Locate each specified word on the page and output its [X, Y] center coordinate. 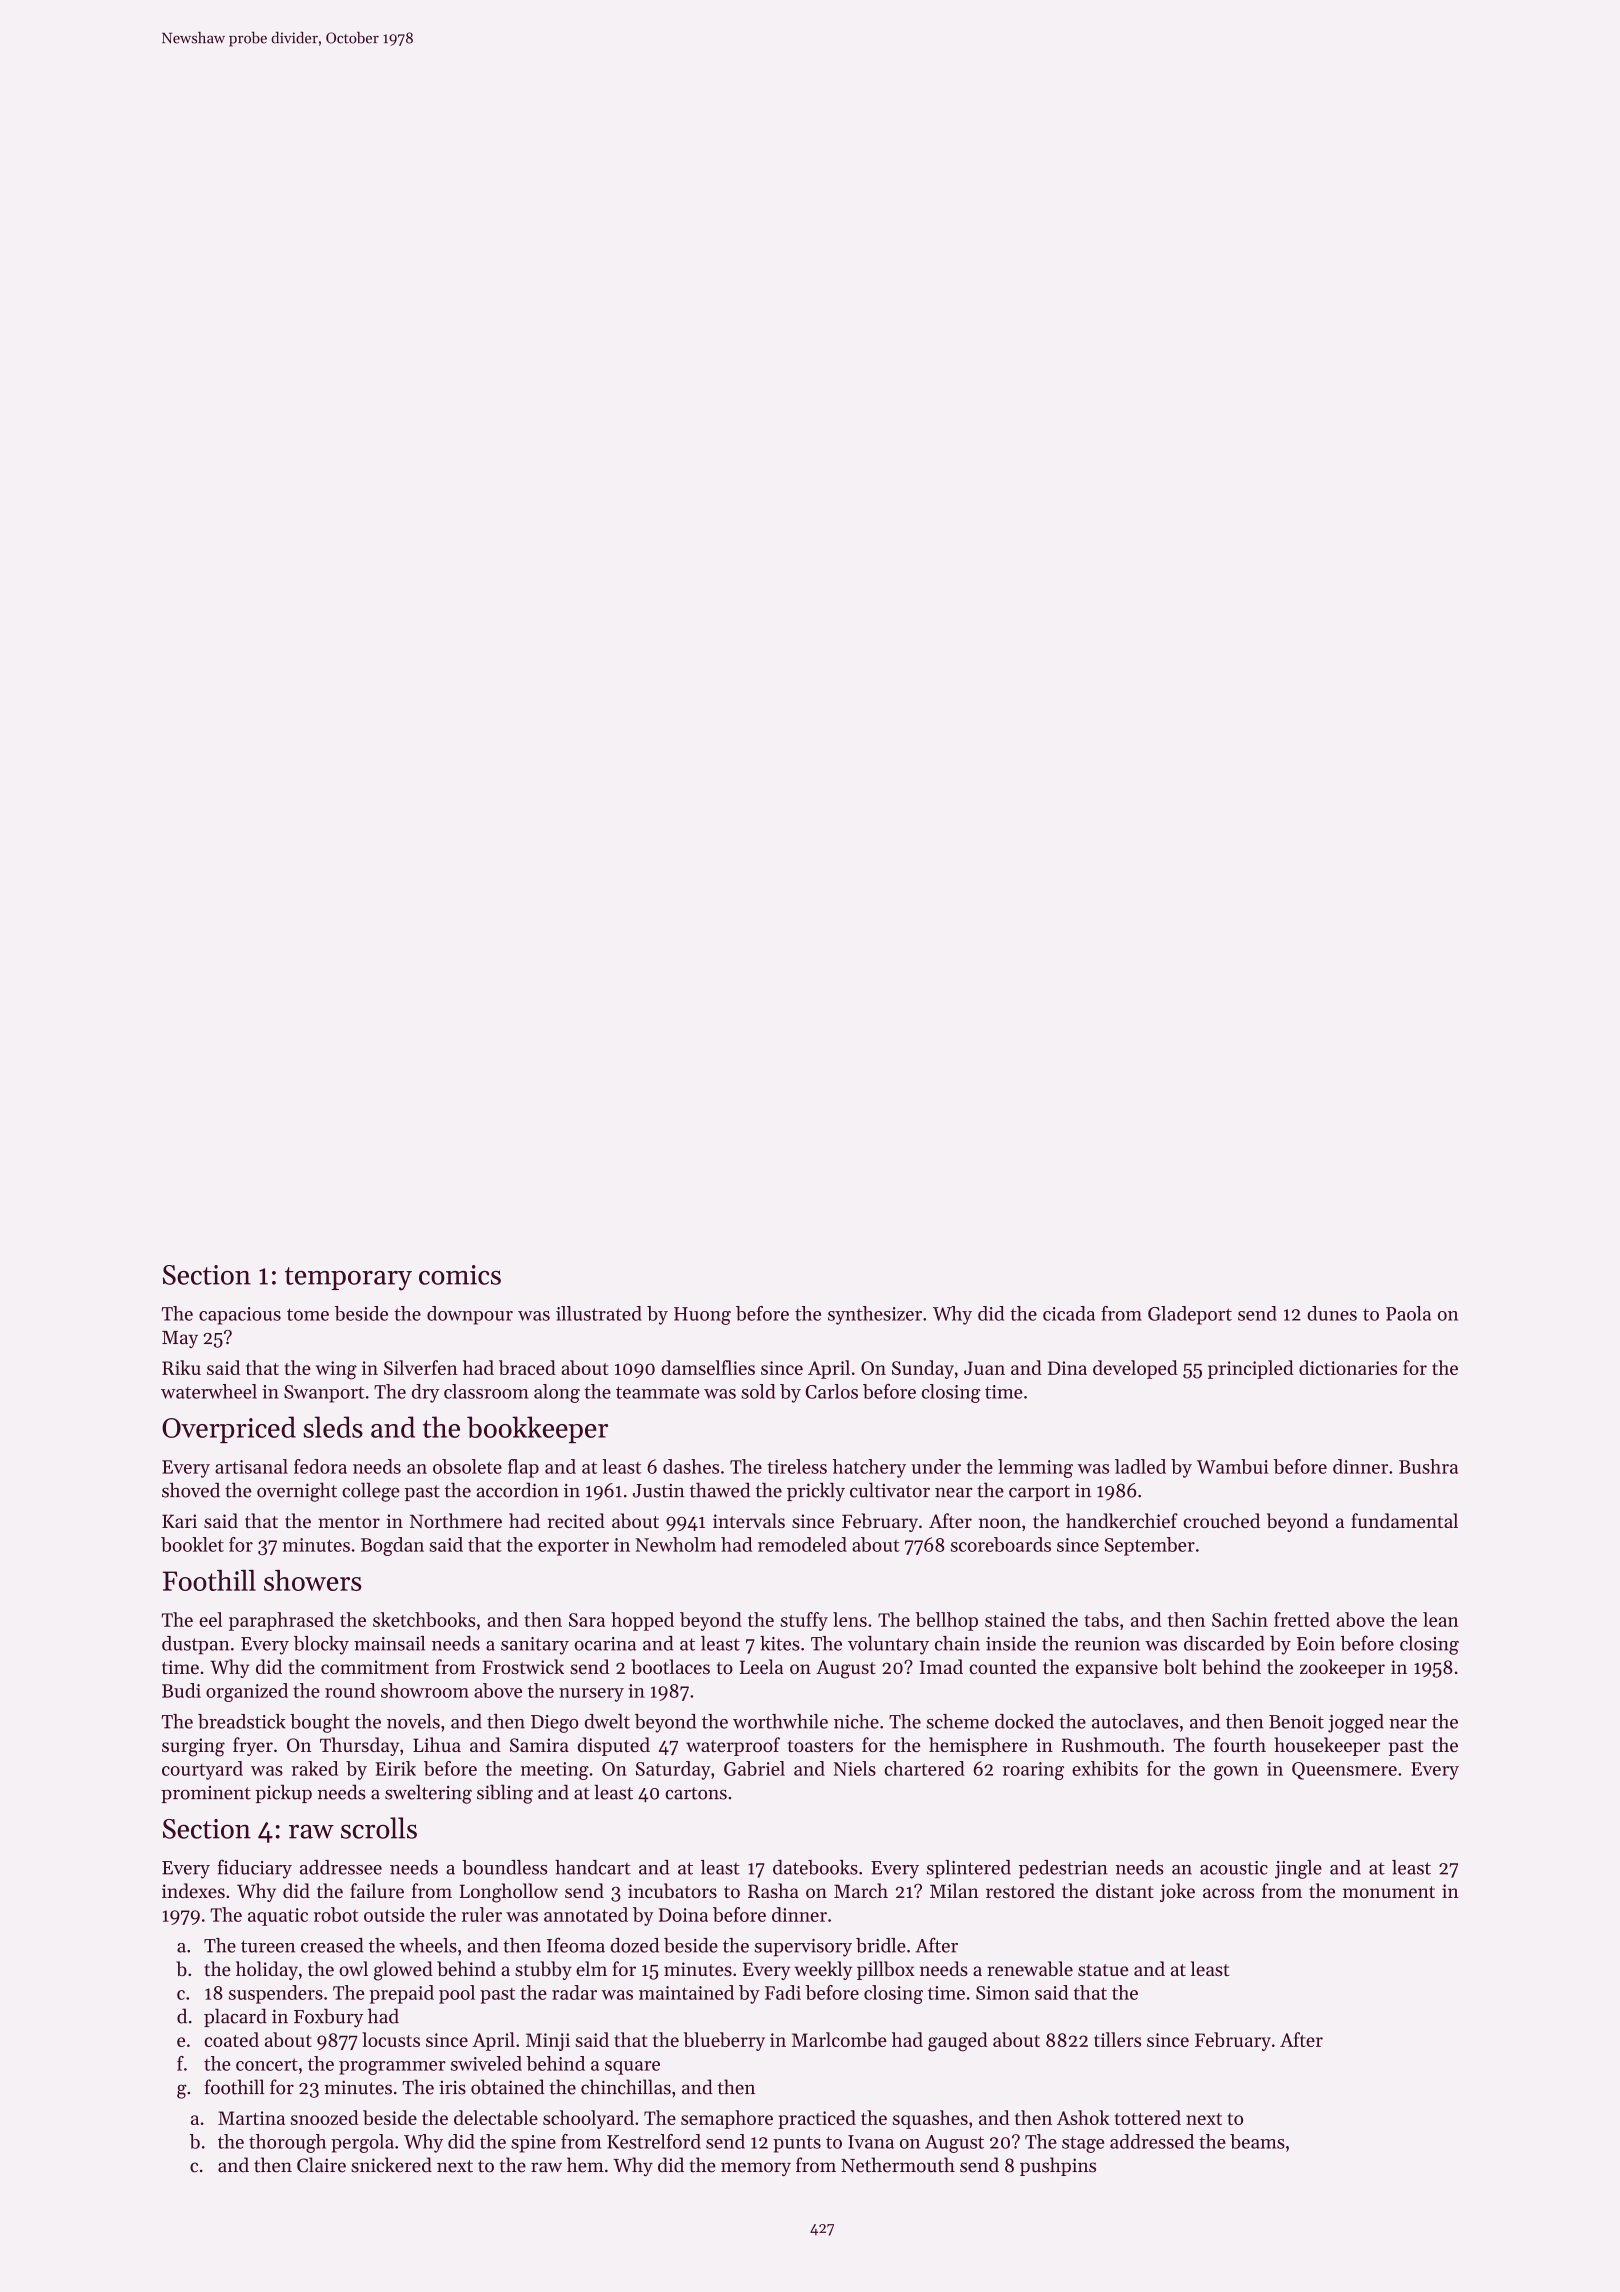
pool [457, 1994]
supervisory [803, 1948]
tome [308, 1314]
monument [1389, 1892]
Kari [179, 1521]
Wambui [1232, 1466]
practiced [817, 2119]
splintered [969, 1869]
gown [1236, 1773]
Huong [702, 1316]
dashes [691, 1466]
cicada [1069, 1313]
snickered [391, 2165]
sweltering [428, 1794]
